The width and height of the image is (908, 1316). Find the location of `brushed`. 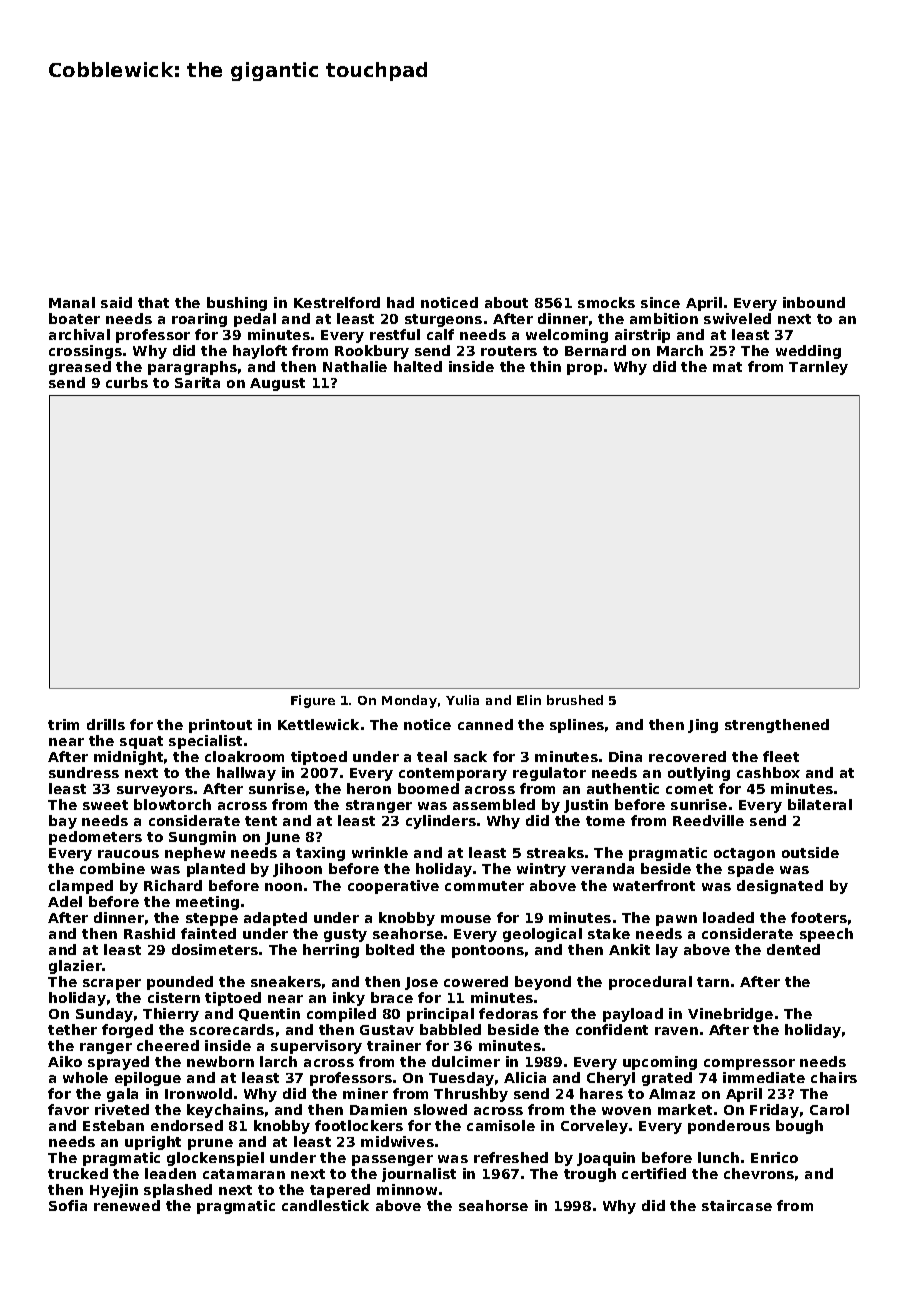

brushed is located at coordinates (575, 700).
